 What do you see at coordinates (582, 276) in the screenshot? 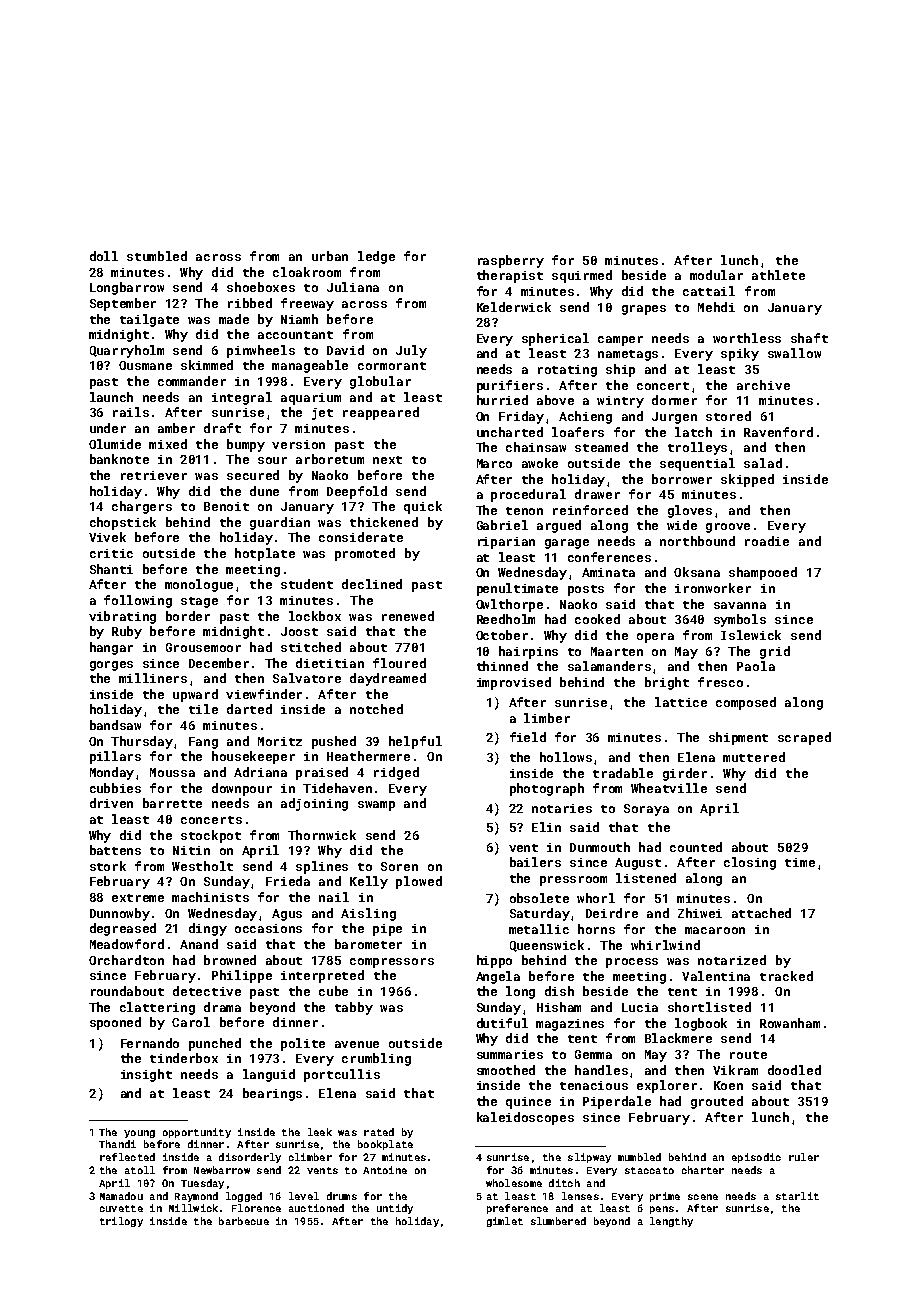
I see `squirmed` at bounding box center [582, 276].
